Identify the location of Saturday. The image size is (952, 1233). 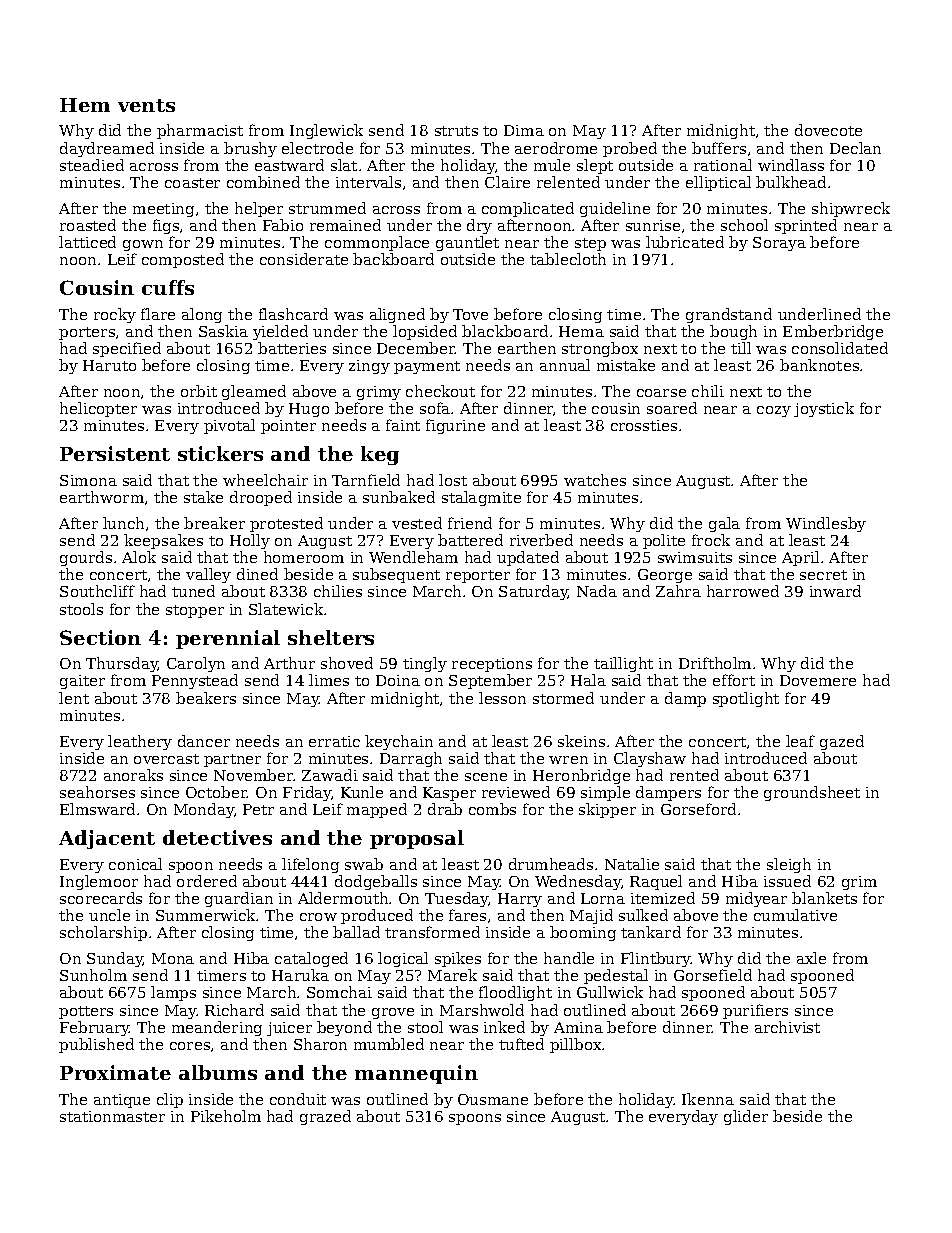
(533, 592).
